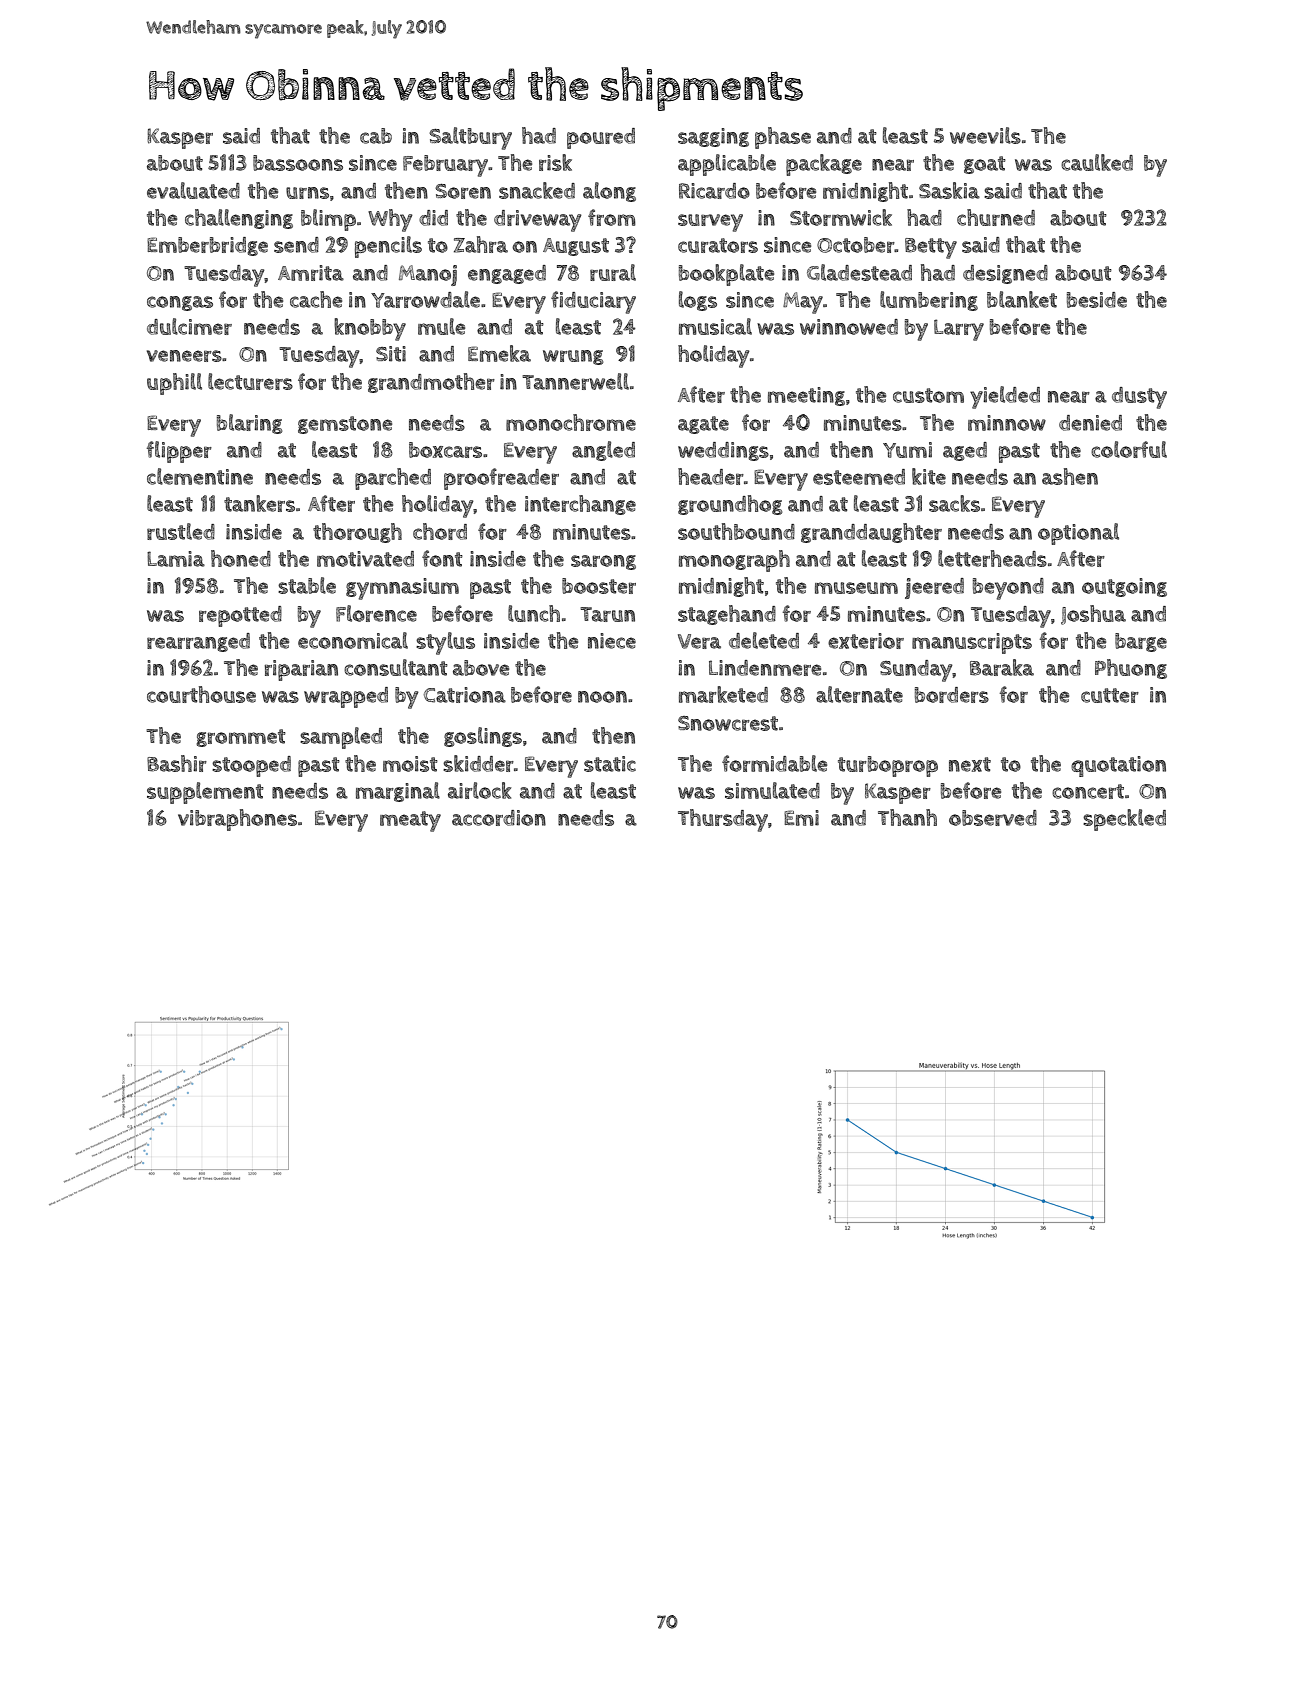 Image resolution: width=1314 pixels, height=1700 pixels. I want to click on poured, so click(601, 138).
